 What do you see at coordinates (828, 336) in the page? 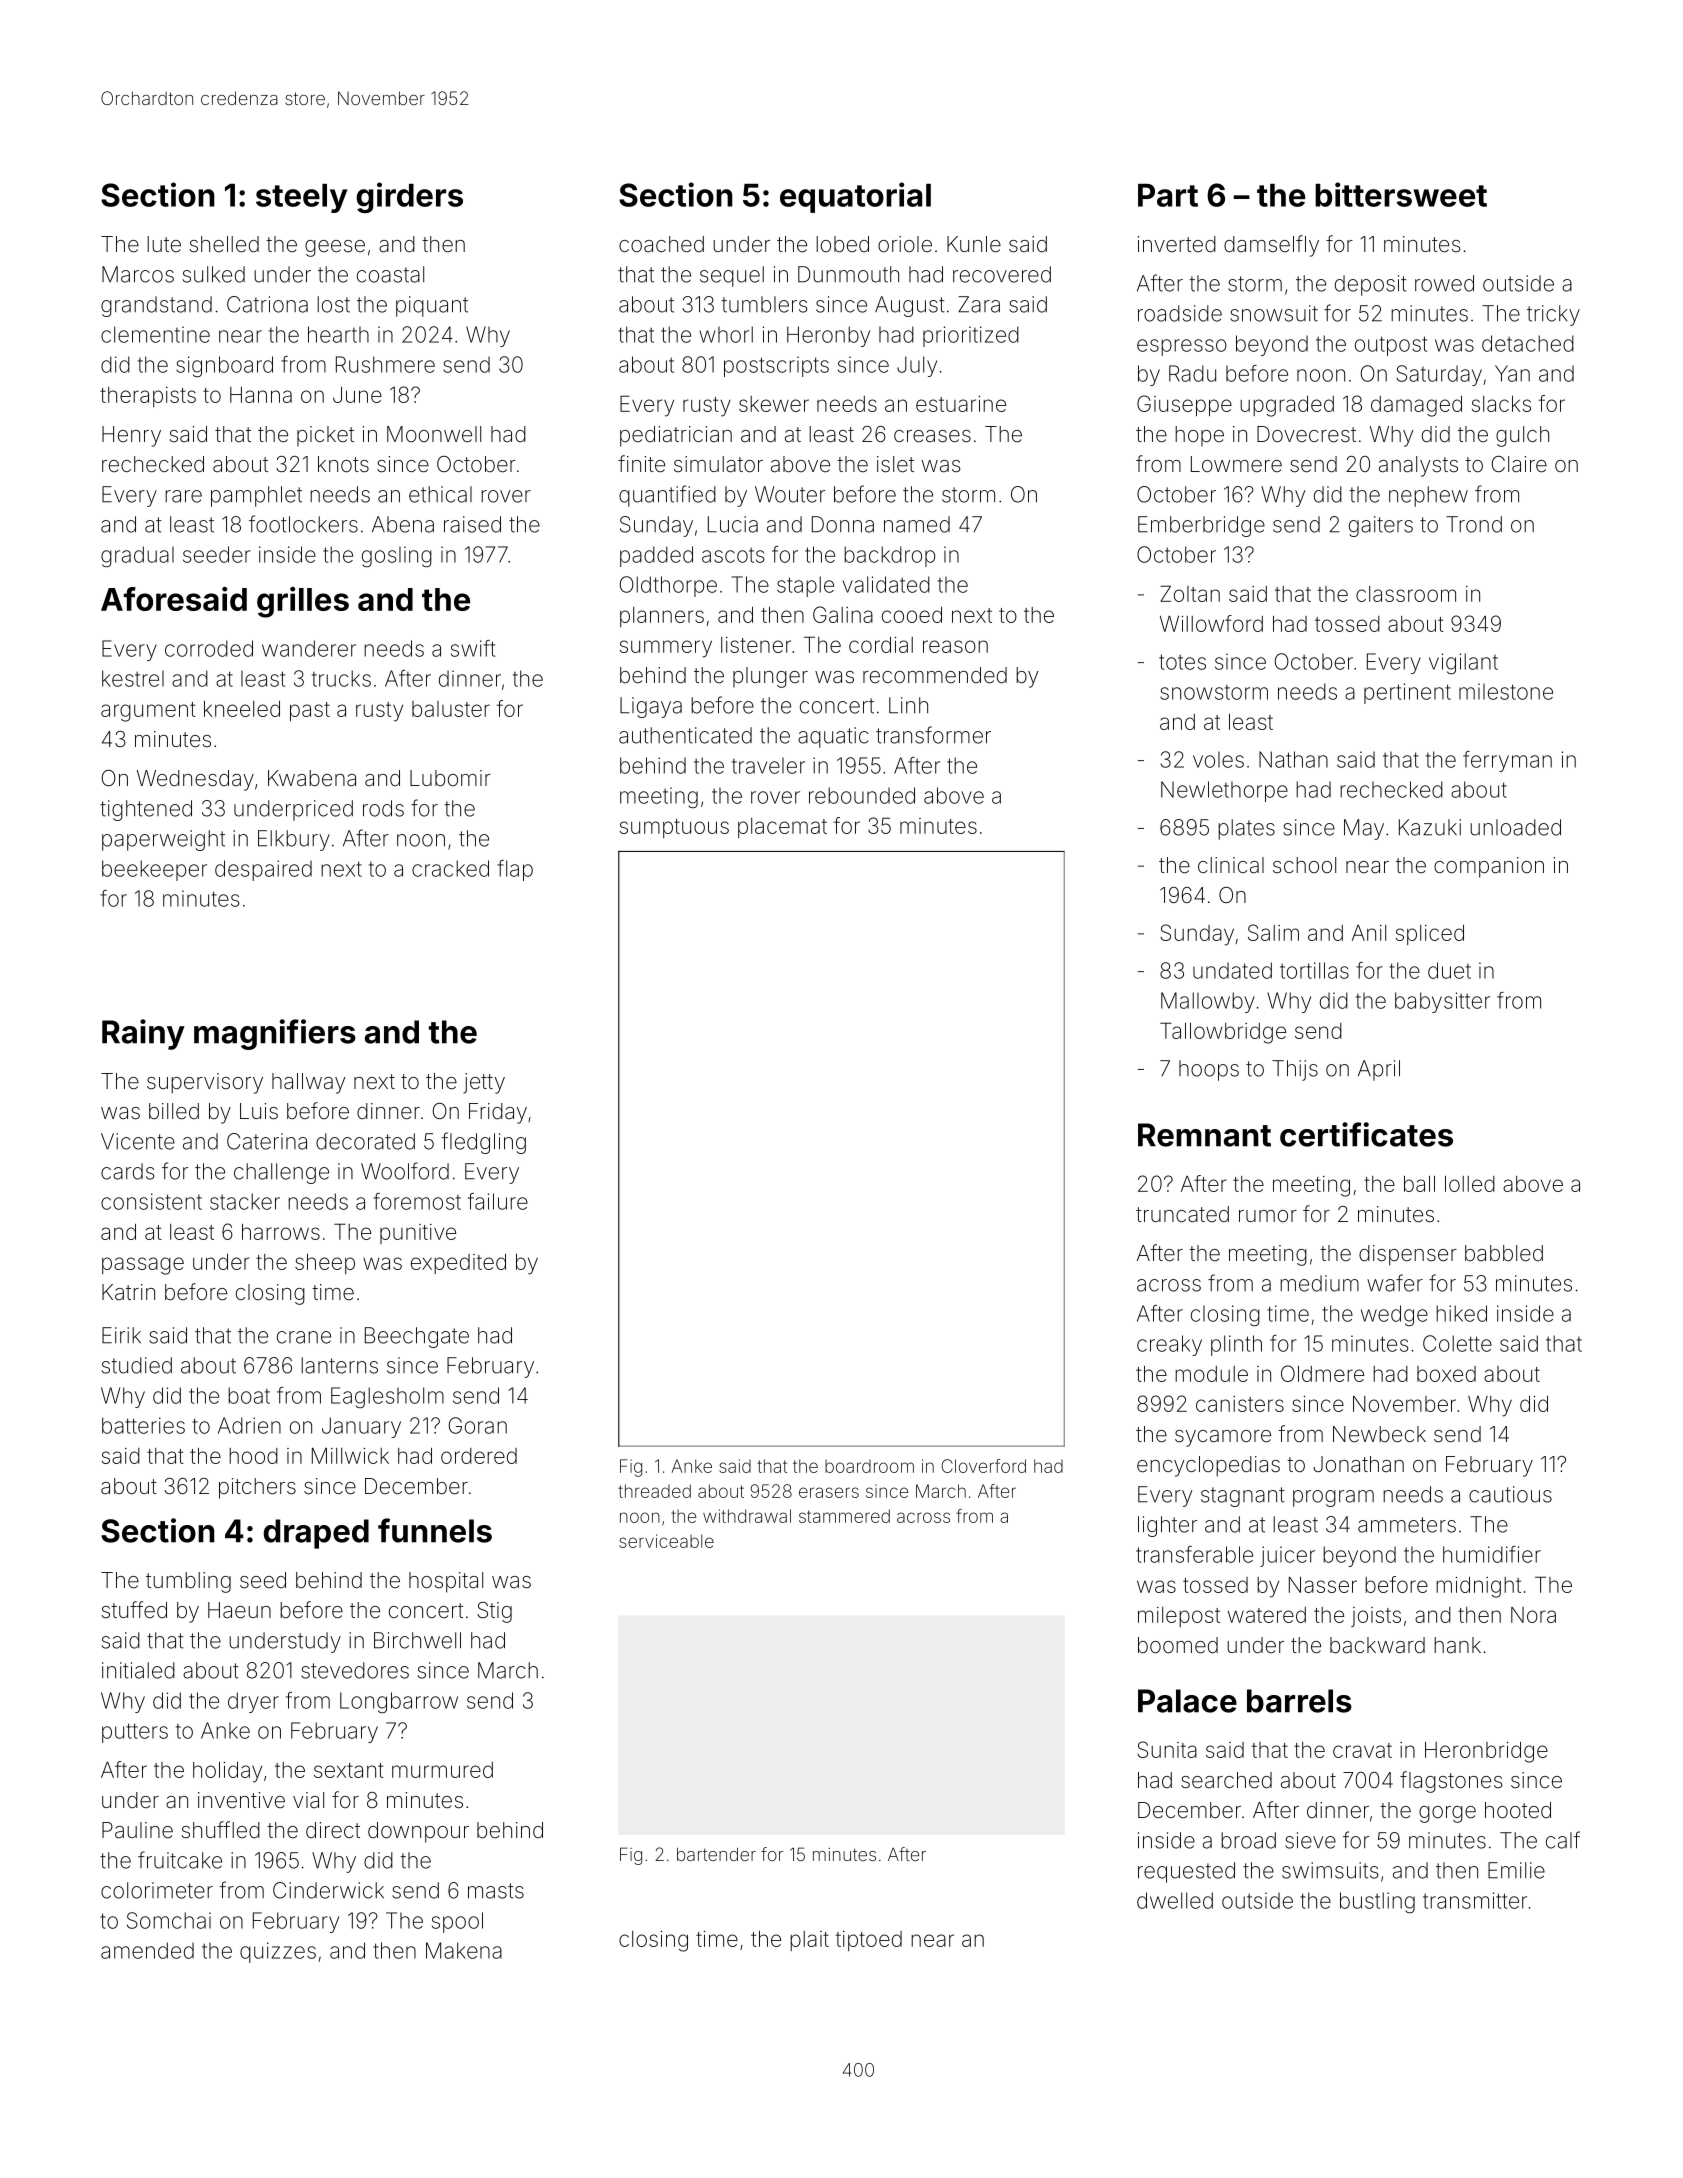
I see `Heronby` at bounding box center [828, 336].
